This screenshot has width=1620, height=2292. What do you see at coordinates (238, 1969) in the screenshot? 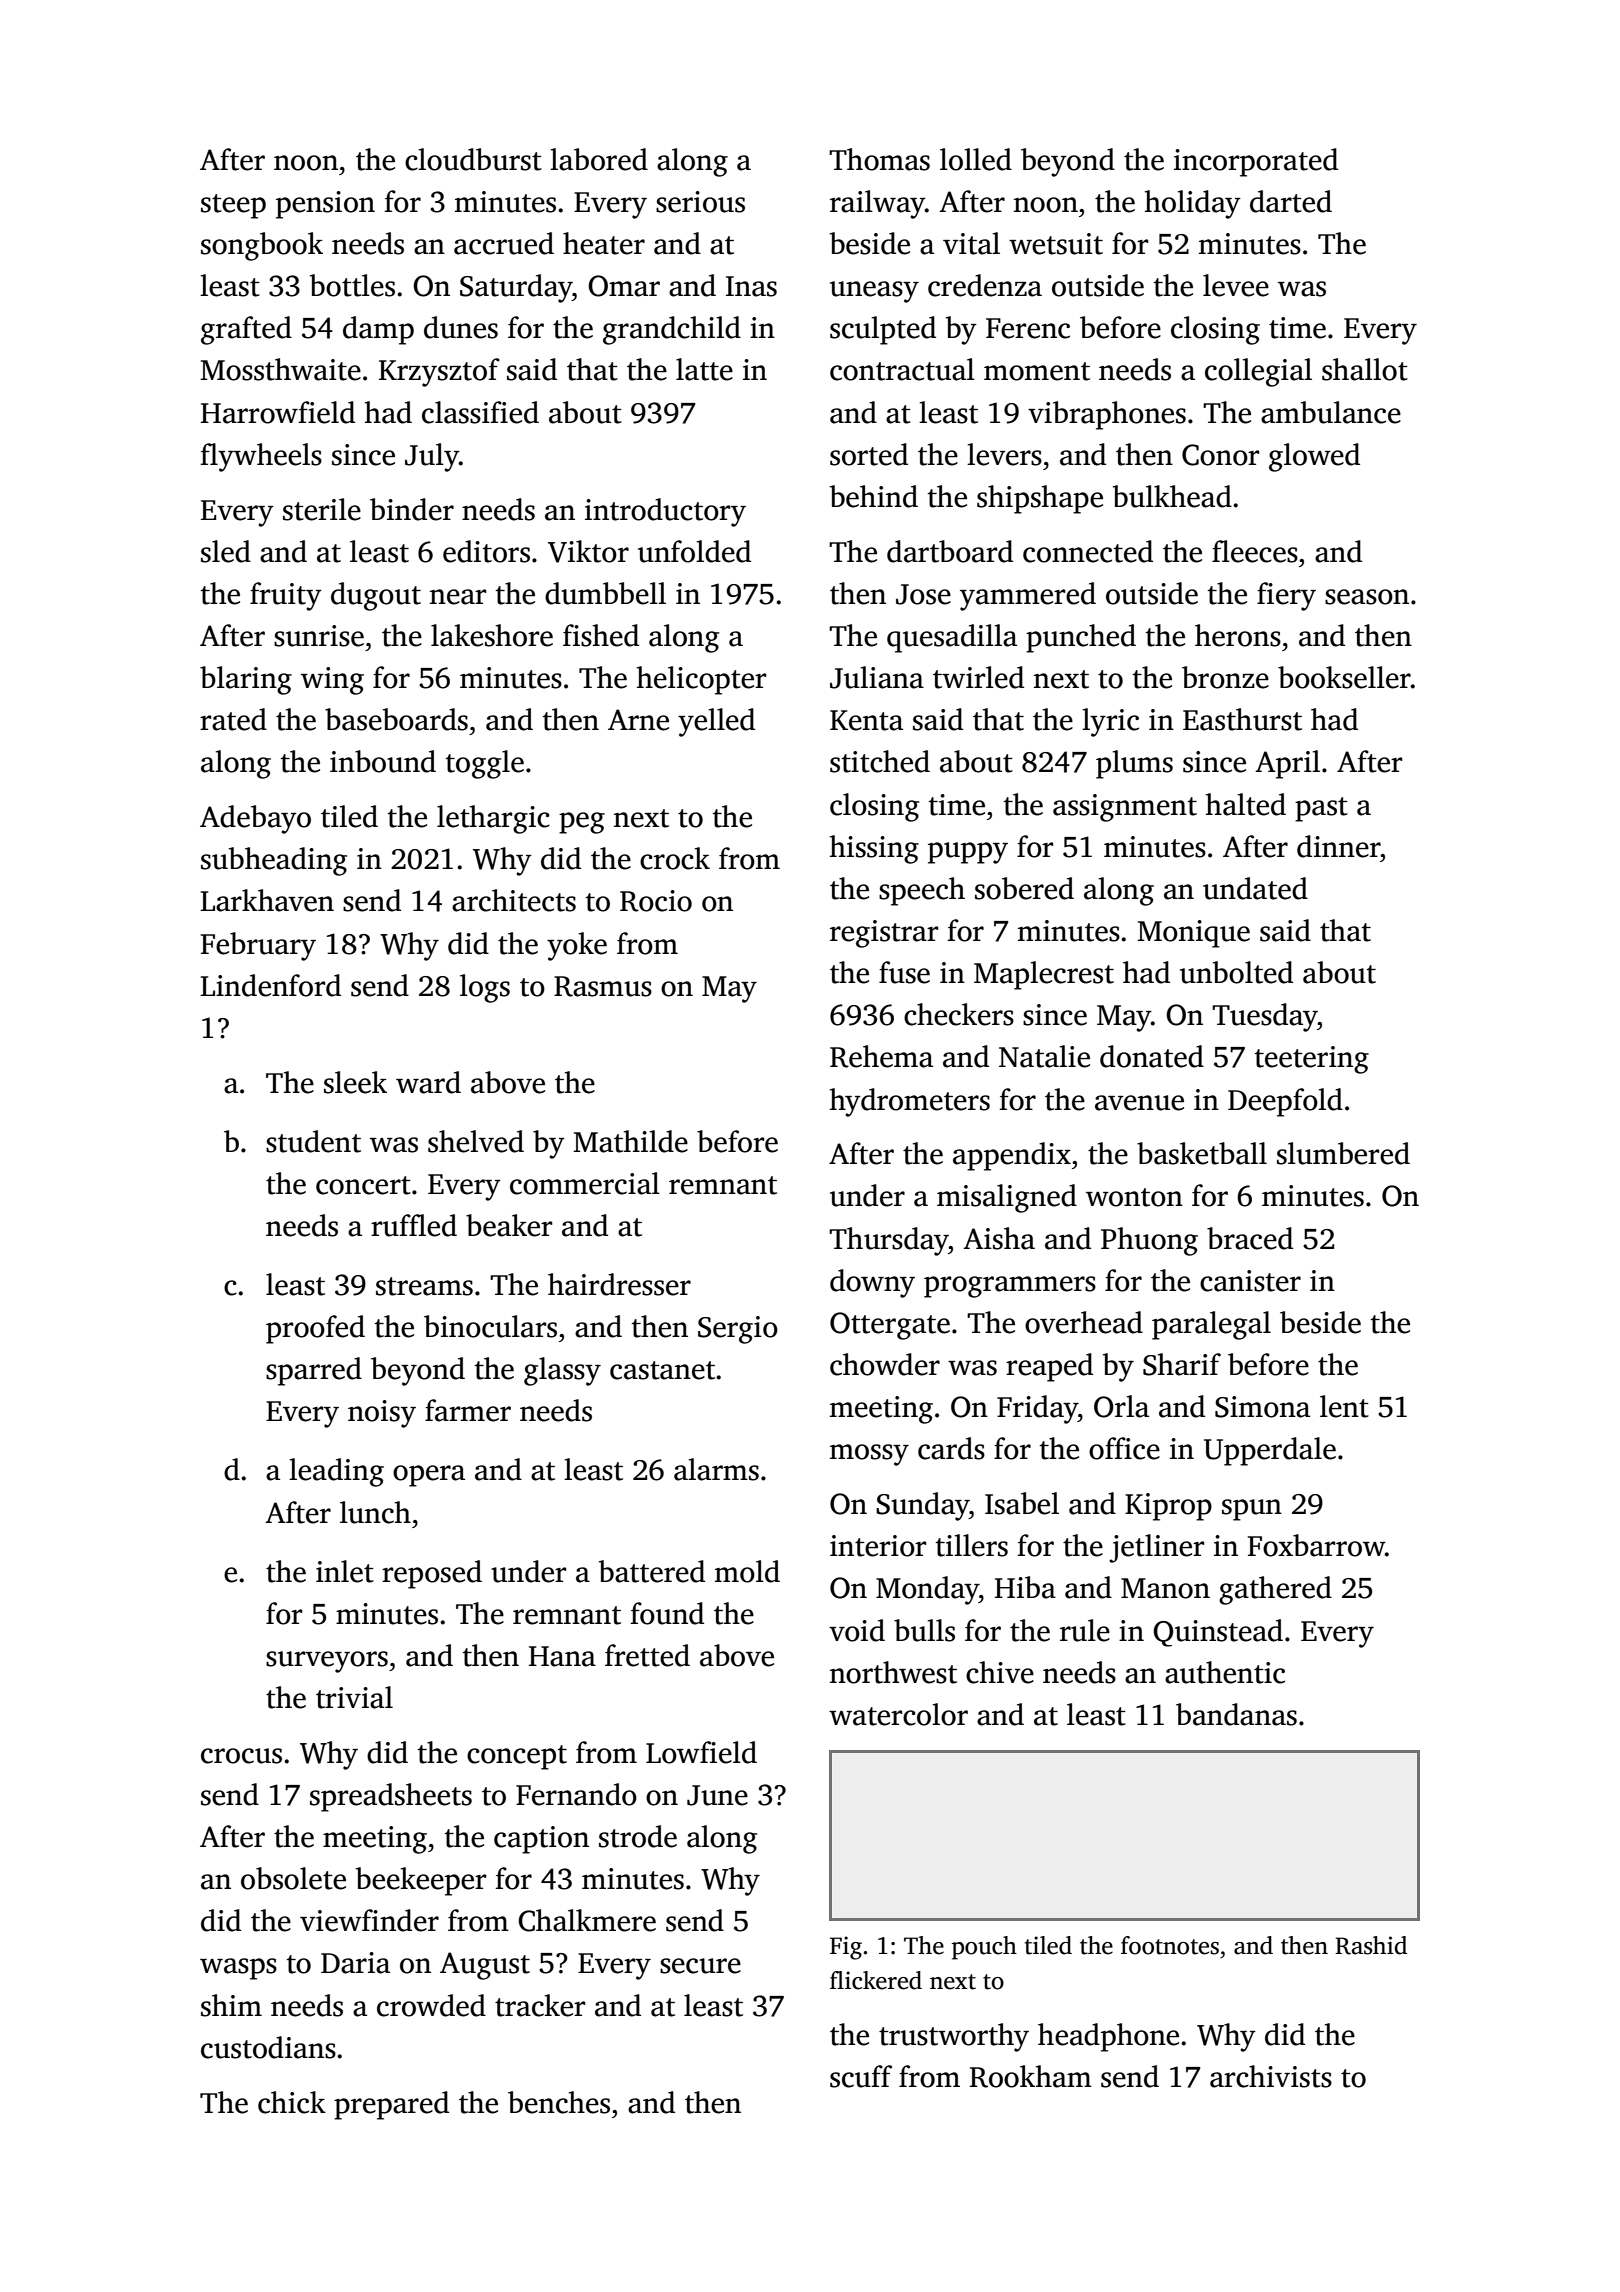
I see `wasps` at bounding box center [238, 1969].
